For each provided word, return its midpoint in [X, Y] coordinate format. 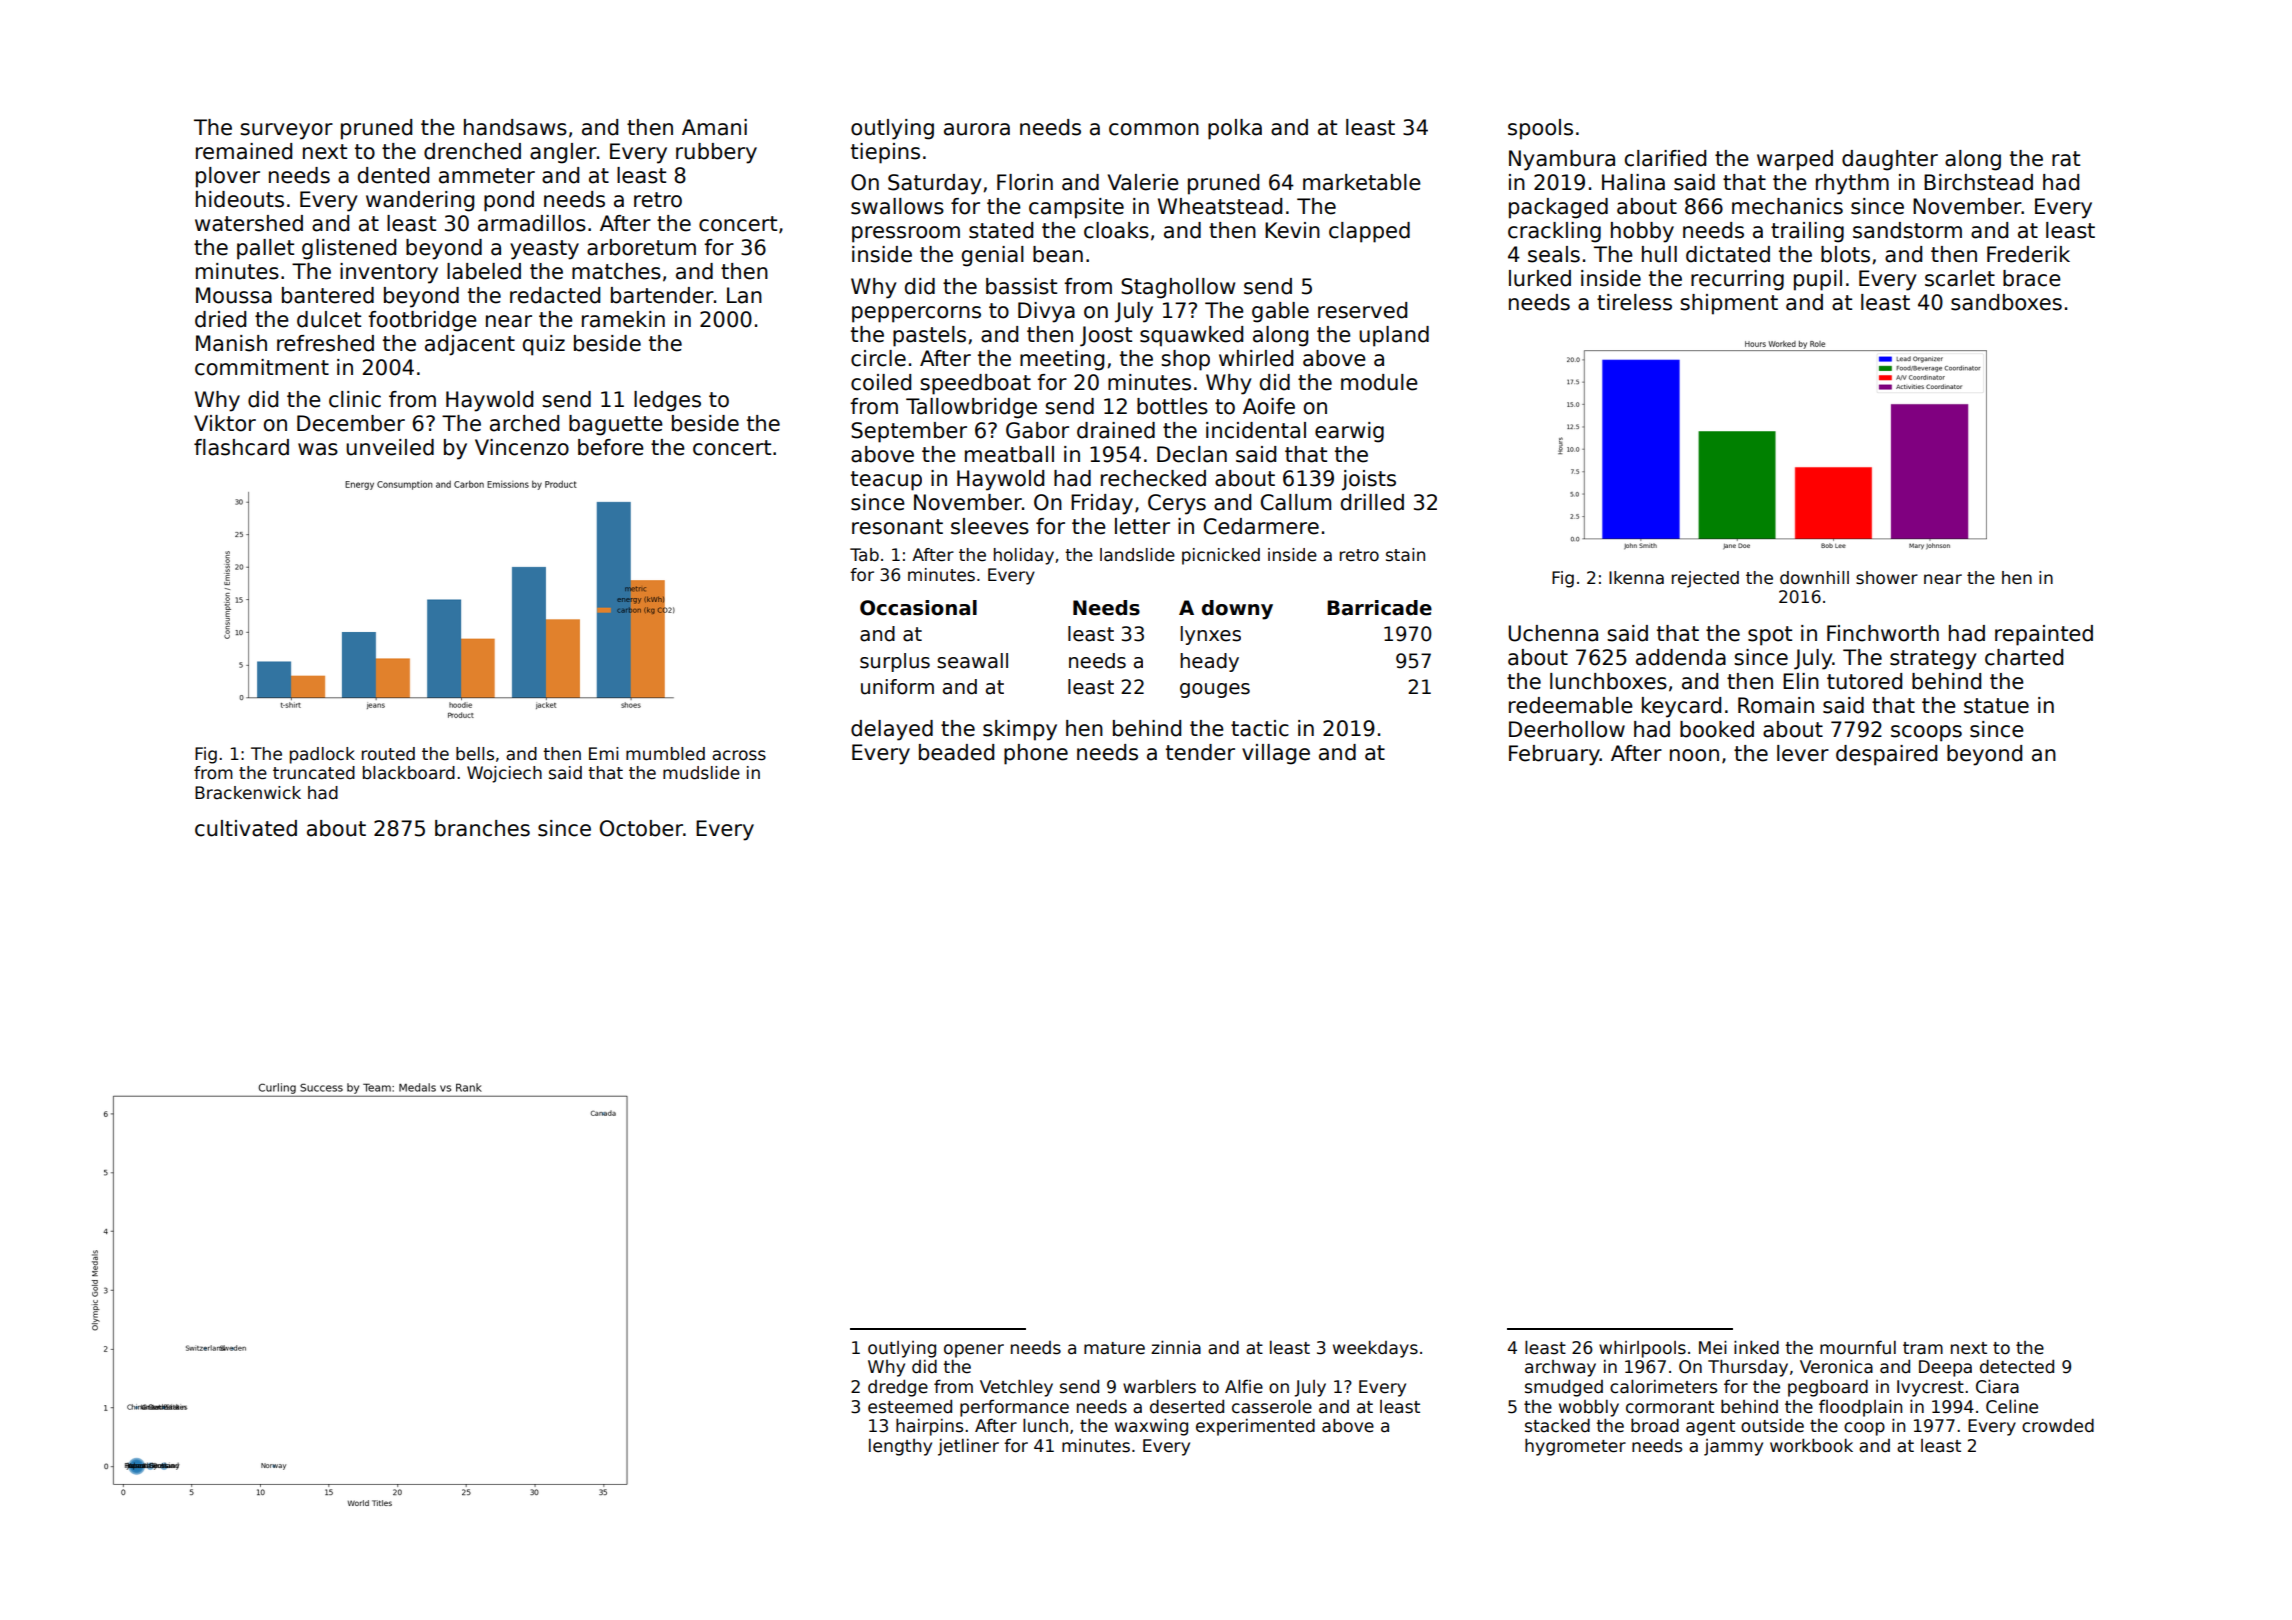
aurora [977, 129]
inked [1756, 1347]
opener [974, 1351]
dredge [898, 1388]
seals [1554, 254]
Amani [714, 127]
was [318, 449]
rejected [1705, 579]
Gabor [1037, 430]
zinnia [1176, 1347]
